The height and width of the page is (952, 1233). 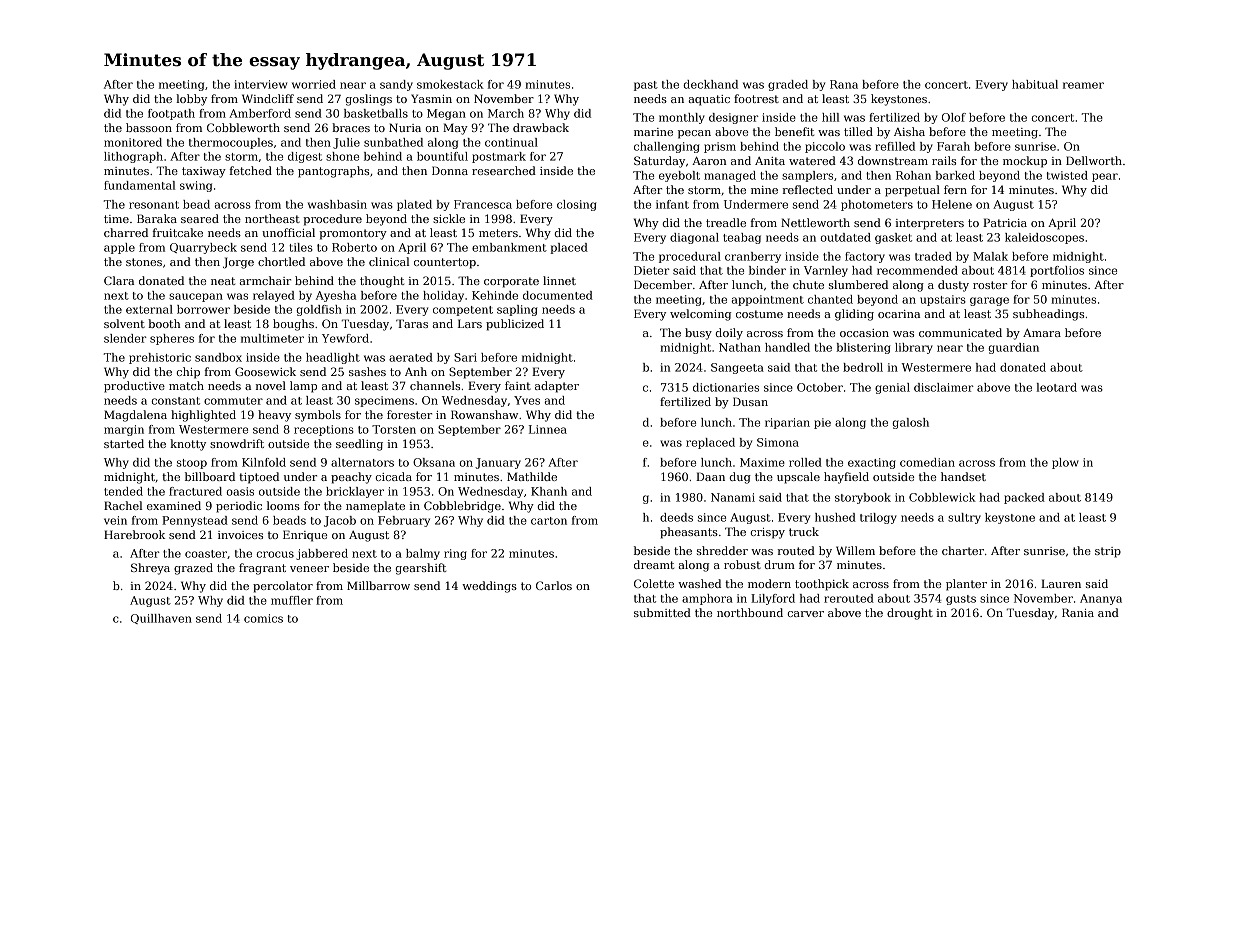 I want to click on amphora, so click(x=707, y=599).
